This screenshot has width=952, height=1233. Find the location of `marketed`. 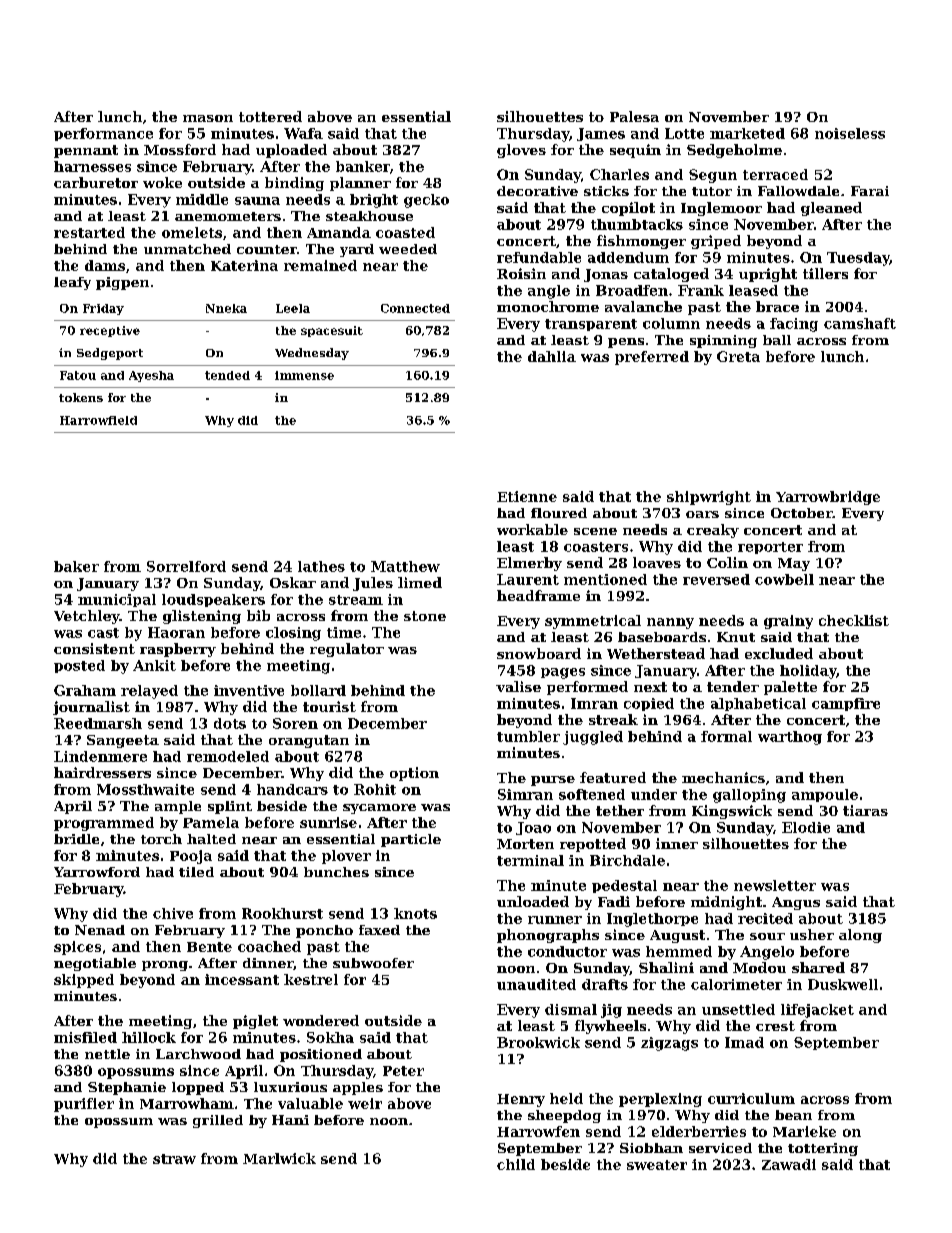

marketed is located at coordinates (747, 133).
